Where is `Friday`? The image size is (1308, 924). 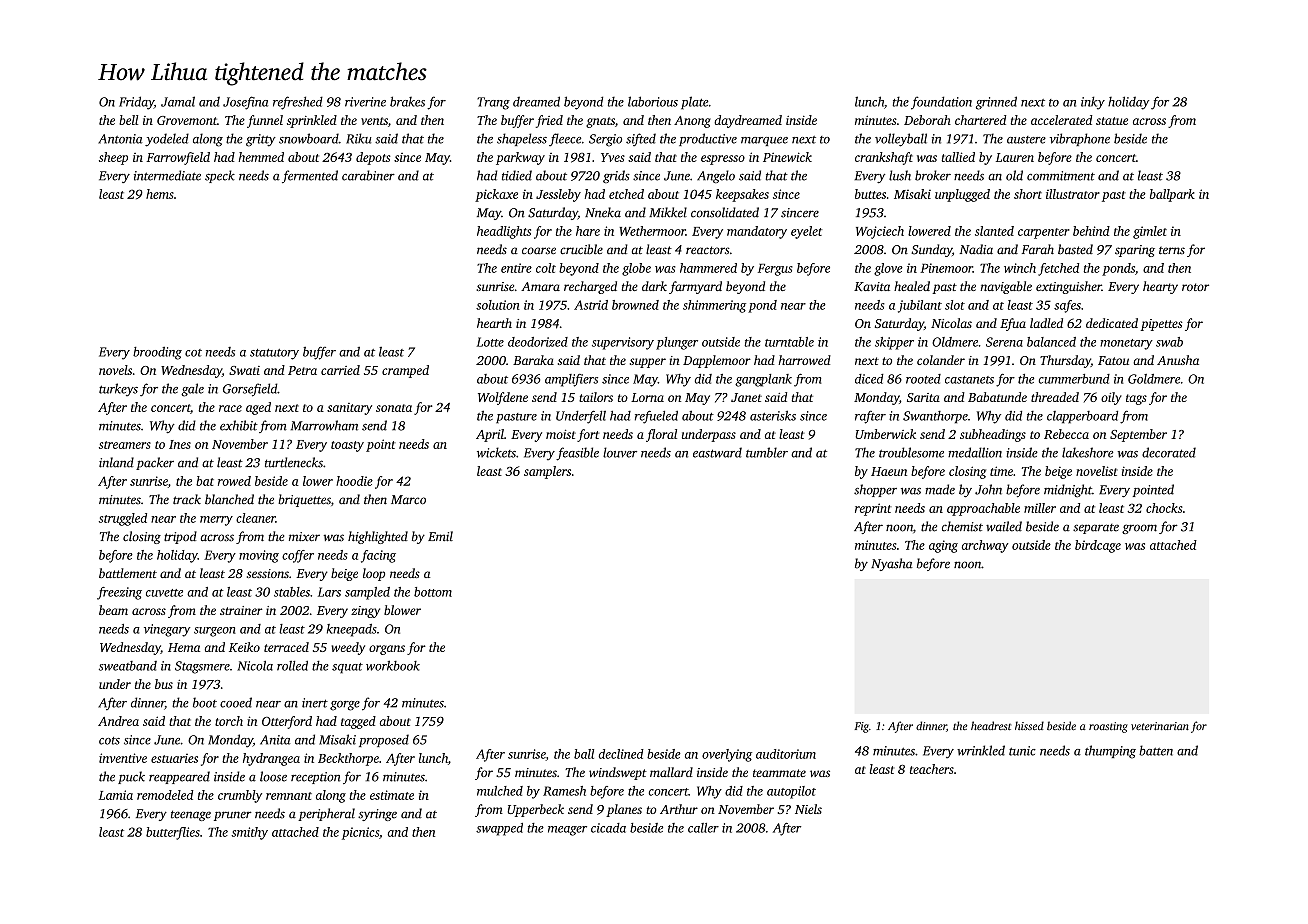 Friday is located at coordinates (136, 103).
